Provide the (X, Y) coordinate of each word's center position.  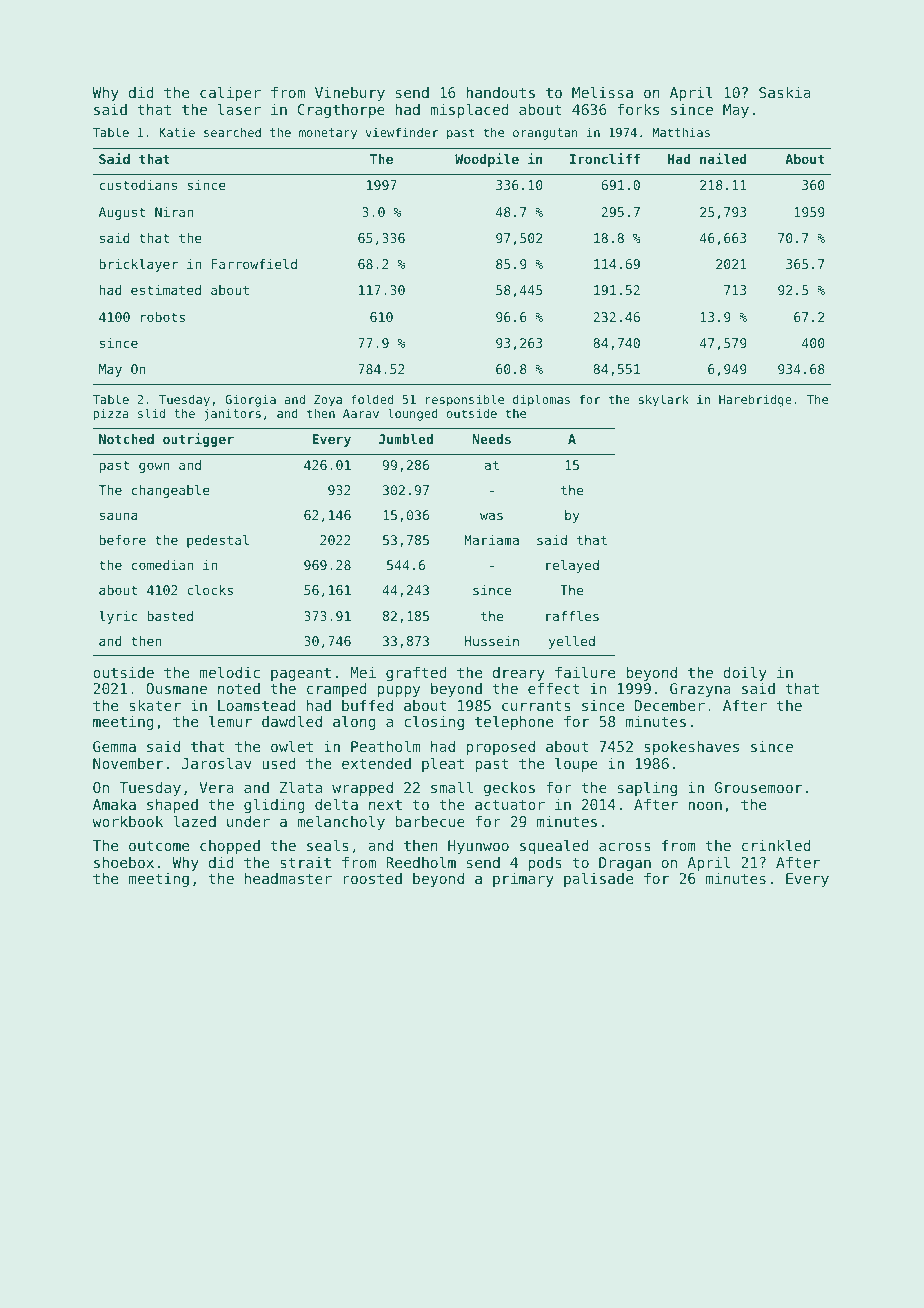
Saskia (785, 92)
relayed (572, 566)
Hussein (492, 641)
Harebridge (755, 400)
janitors (232, 415)
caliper (230, 93)
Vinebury (350, 94)
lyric (118, 617)
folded (372, 399)
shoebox (124, 862)
